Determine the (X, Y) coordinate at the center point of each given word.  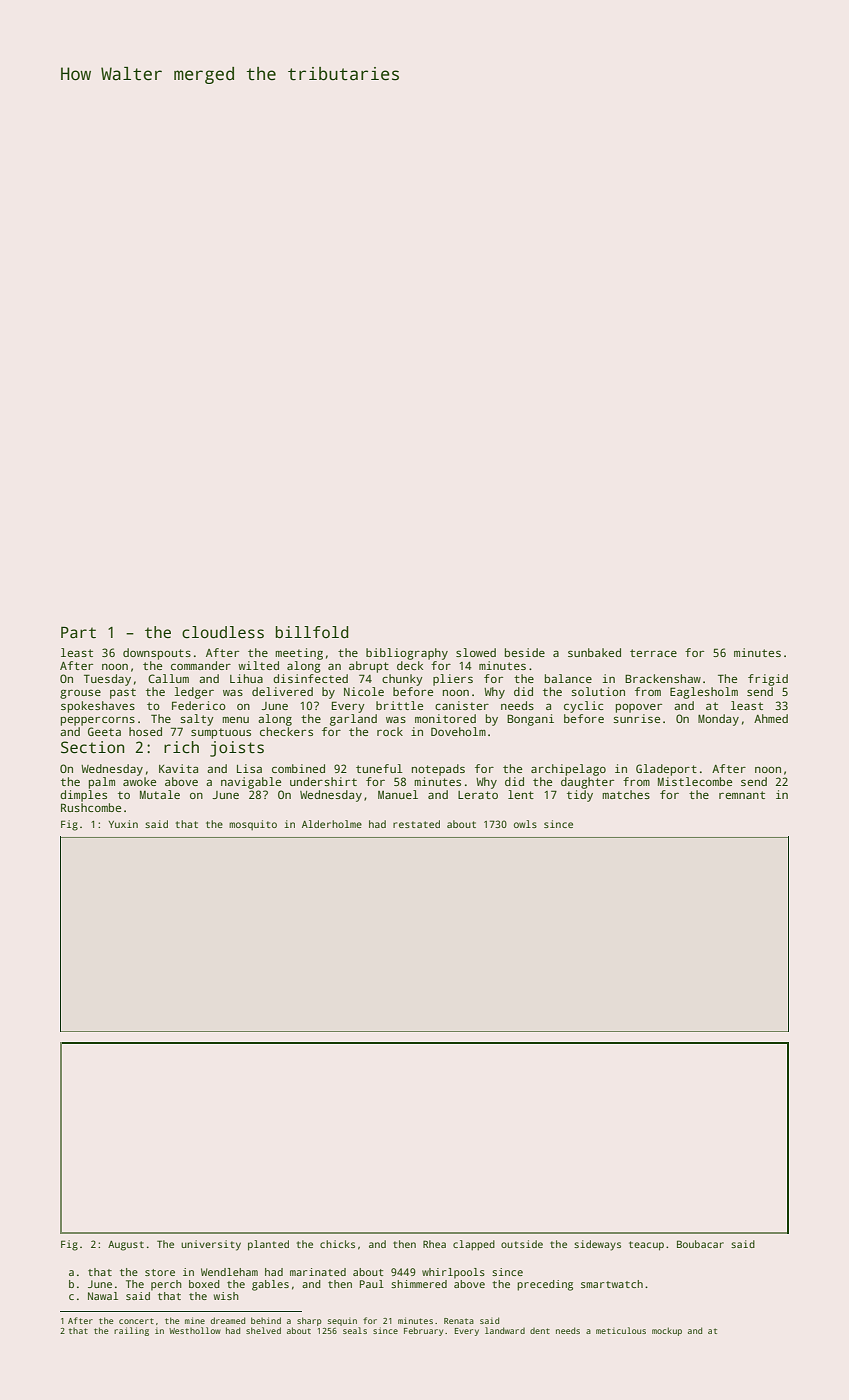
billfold (312, 632)
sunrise (637, 718)
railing (131, 1331)
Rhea (434, 1244)
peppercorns (98, 721)
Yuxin (123, 824)
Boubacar (700, 1244)
